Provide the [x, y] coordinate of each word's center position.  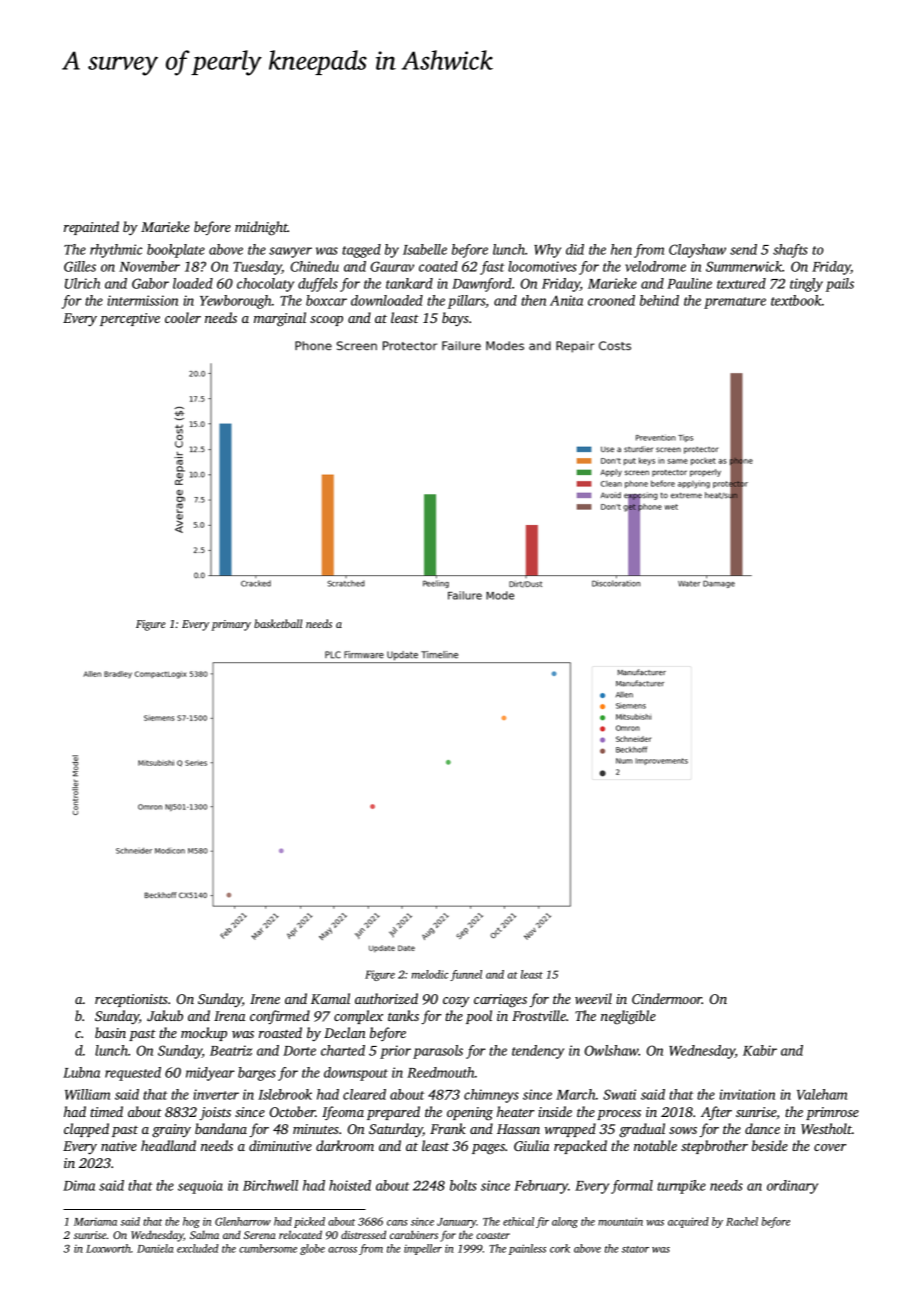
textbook [796, 300]
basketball [278, 623]
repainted [91, 228]
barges [257, 1074]
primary [231, 625]
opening [470, 1114]
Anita [566, 300]
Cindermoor [667, 998]
